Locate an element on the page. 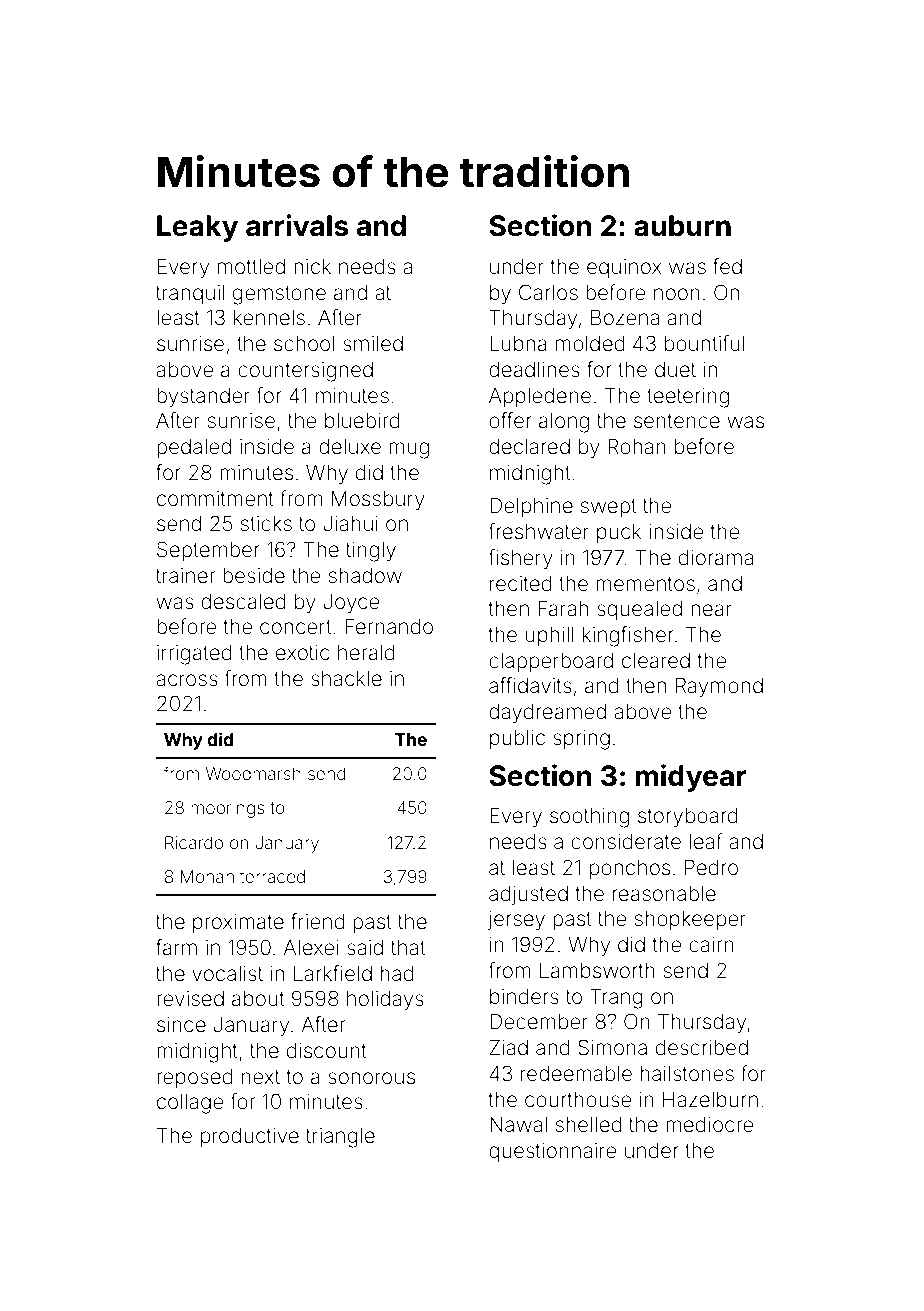  collage is located at coordinates (190, 1104).
